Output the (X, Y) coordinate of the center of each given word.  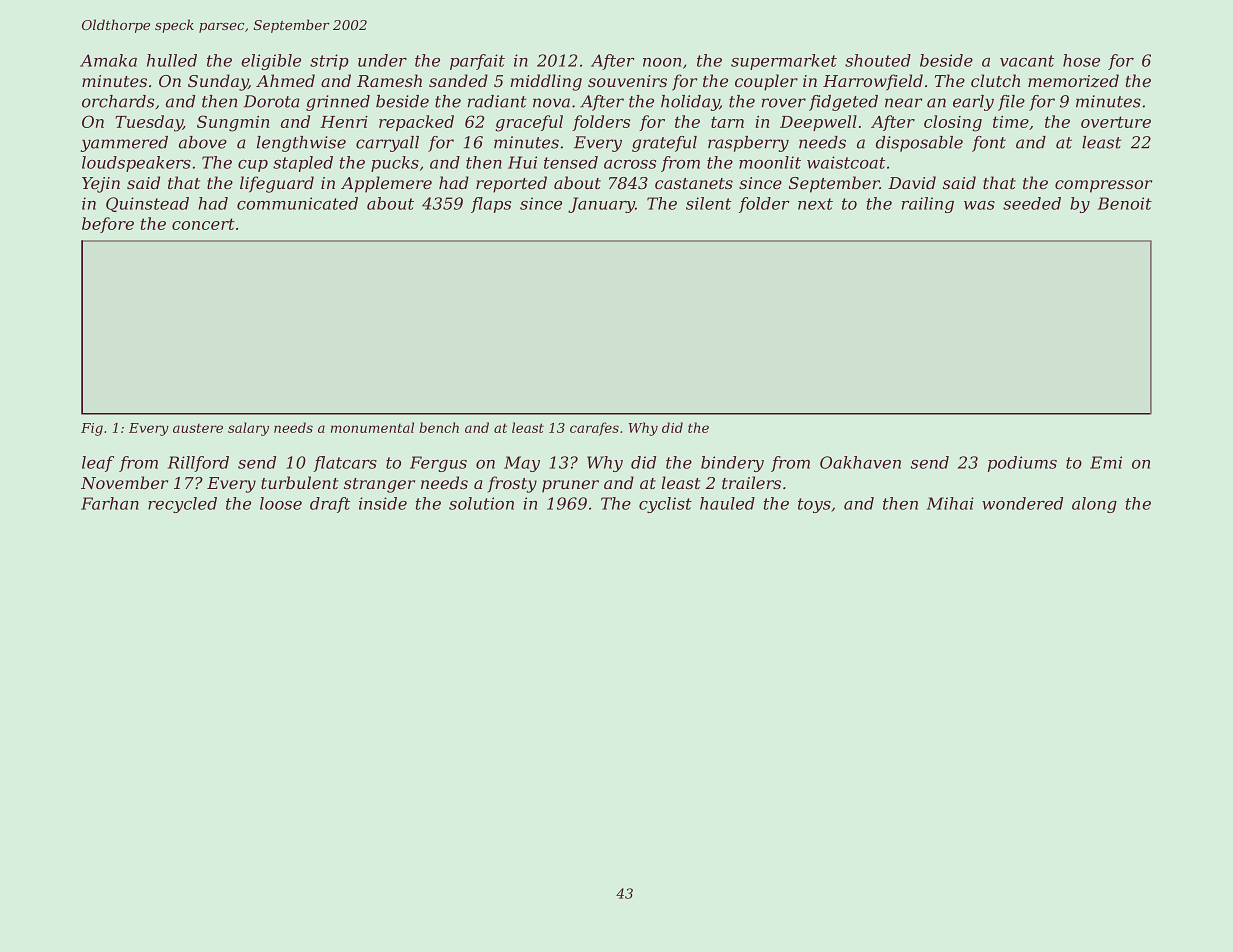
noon (662, 62)
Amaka (108, 60)
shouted (878, 60)
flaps (491, 205)
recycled (182, 505)
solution (481, 503)
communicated (297, 203)
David (912, 182)
